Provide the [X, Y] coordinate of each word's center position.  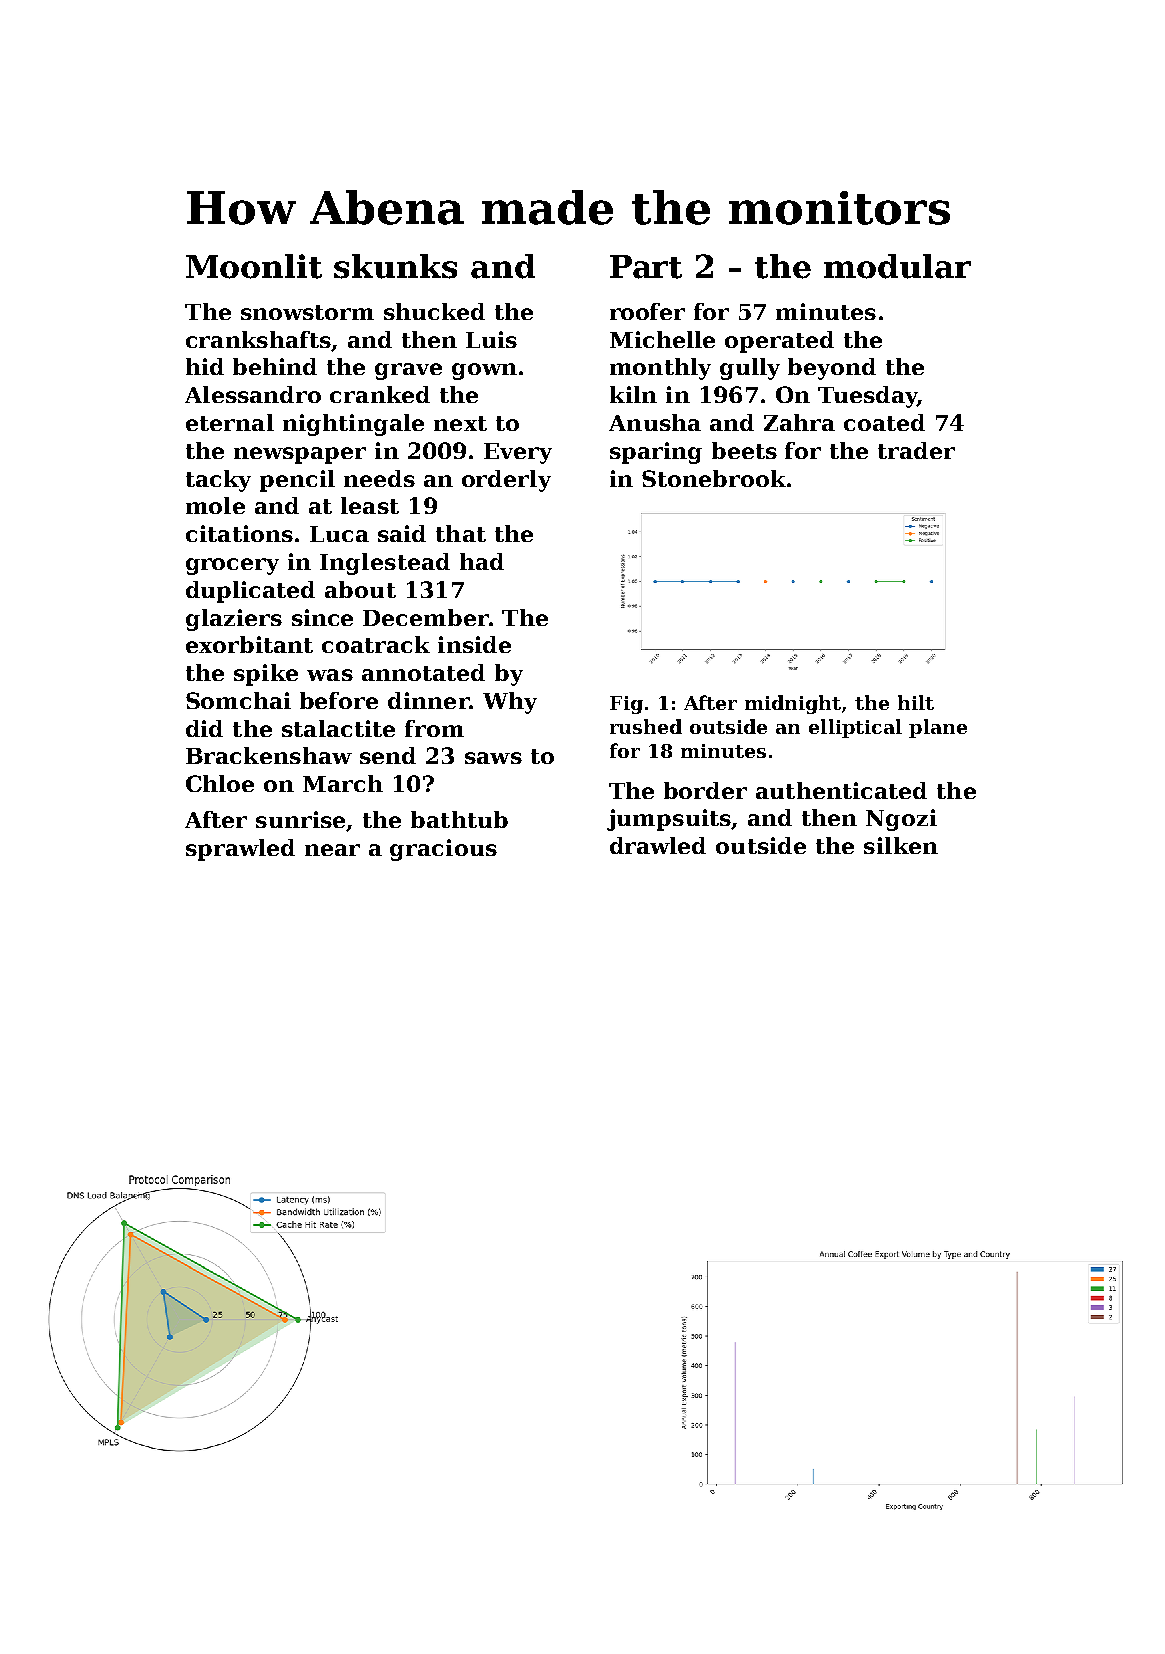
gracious [443, 850]
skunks [395, 266]
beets [744, 450]
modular [897, 266]
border [705, 790]
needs [379, 478]
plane [938, 728]
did [204, 728]
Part [646, 267]
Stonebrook [714, 478]
